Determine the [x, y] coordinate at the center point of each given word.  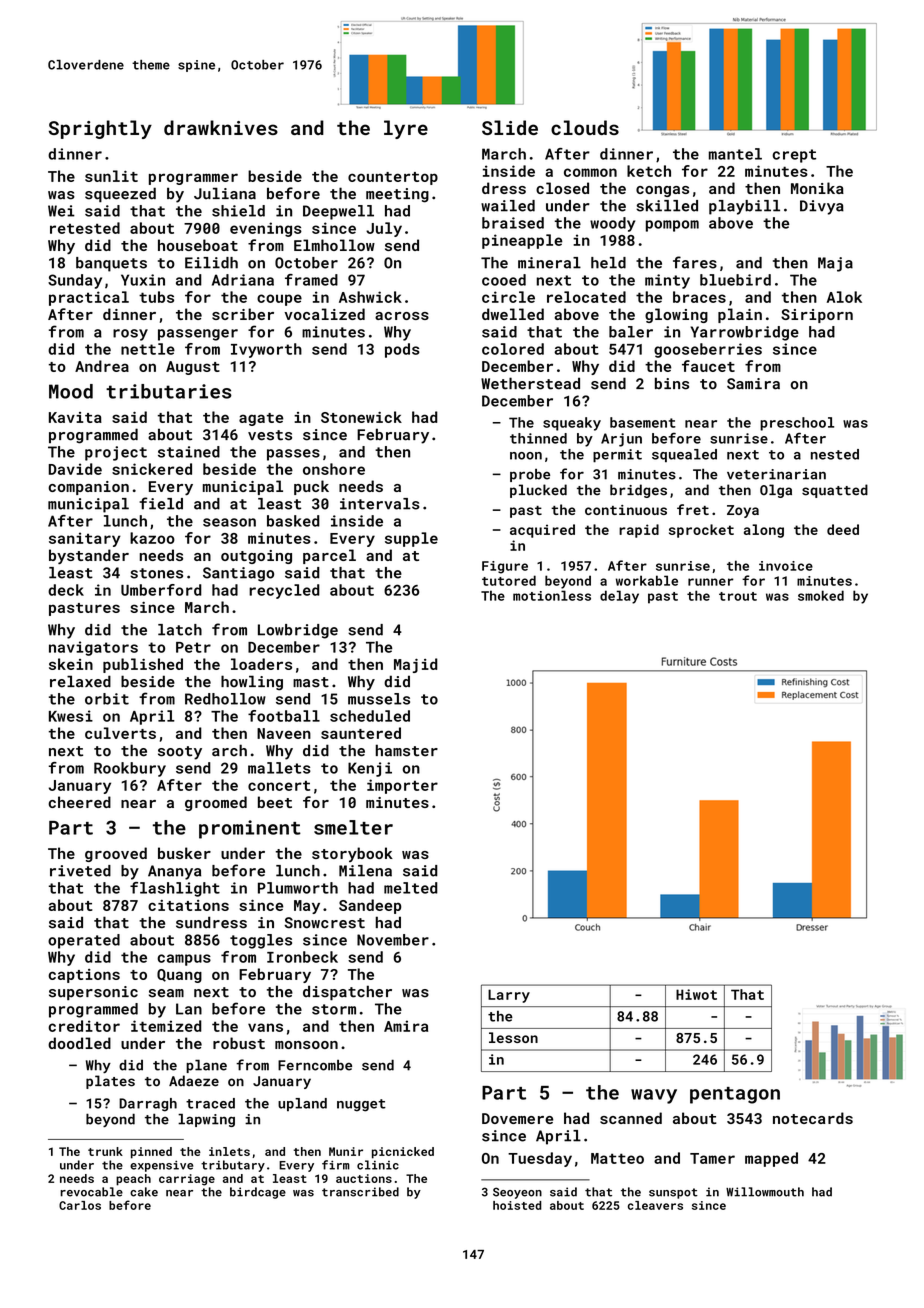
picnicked [403, 1153]
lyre [406, 129]
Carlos [80, 1205]
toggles [261, 941]
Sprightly [100, 129]
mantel [735, 154]
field [161, 503]
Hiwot [696, 994]
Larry [509, 996]
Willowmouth [765, 1192]
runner [711, 582]
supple [411, 539]
